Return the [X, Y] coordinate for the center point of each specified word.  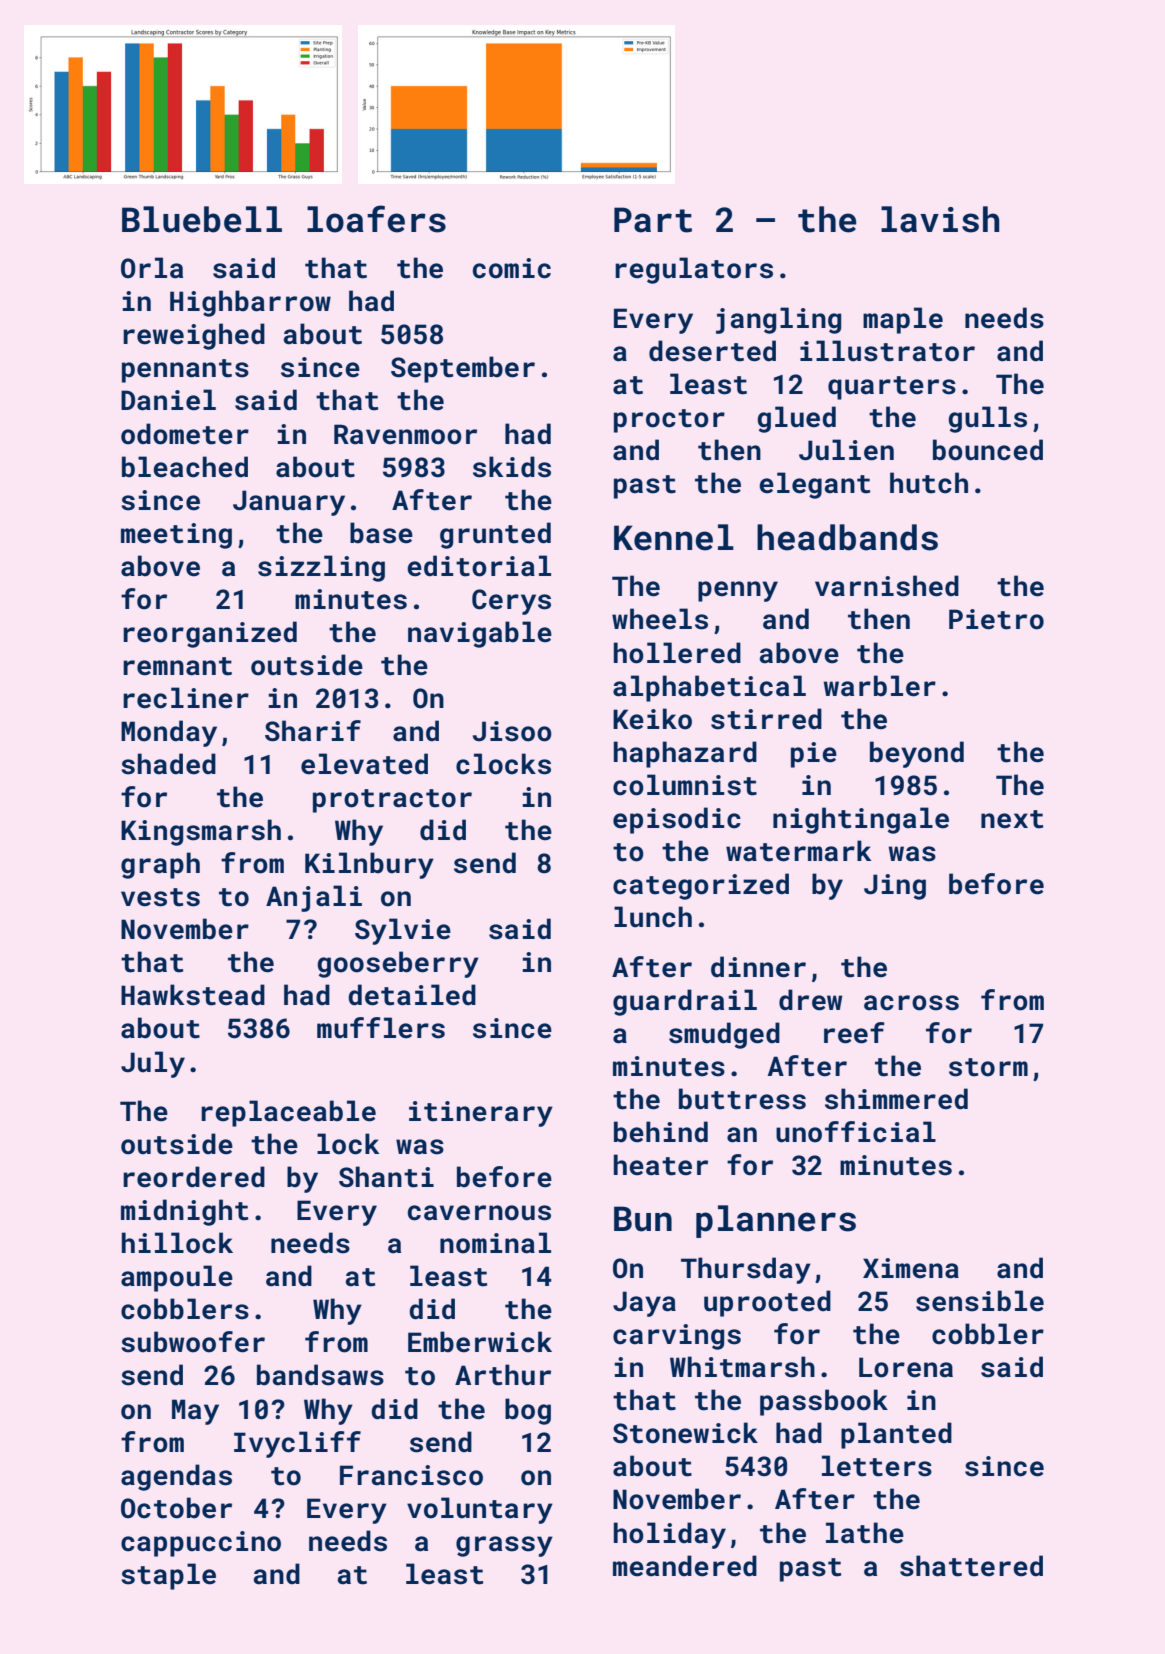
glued [796, 419]
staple [168, 1576]
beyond [917, 754]
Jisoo [512, 731]
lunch [653, 917]
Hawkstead [193, 995]
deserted [712, 351]
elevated [364, 764]
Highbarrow [250, 303]
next [1012, 819]
